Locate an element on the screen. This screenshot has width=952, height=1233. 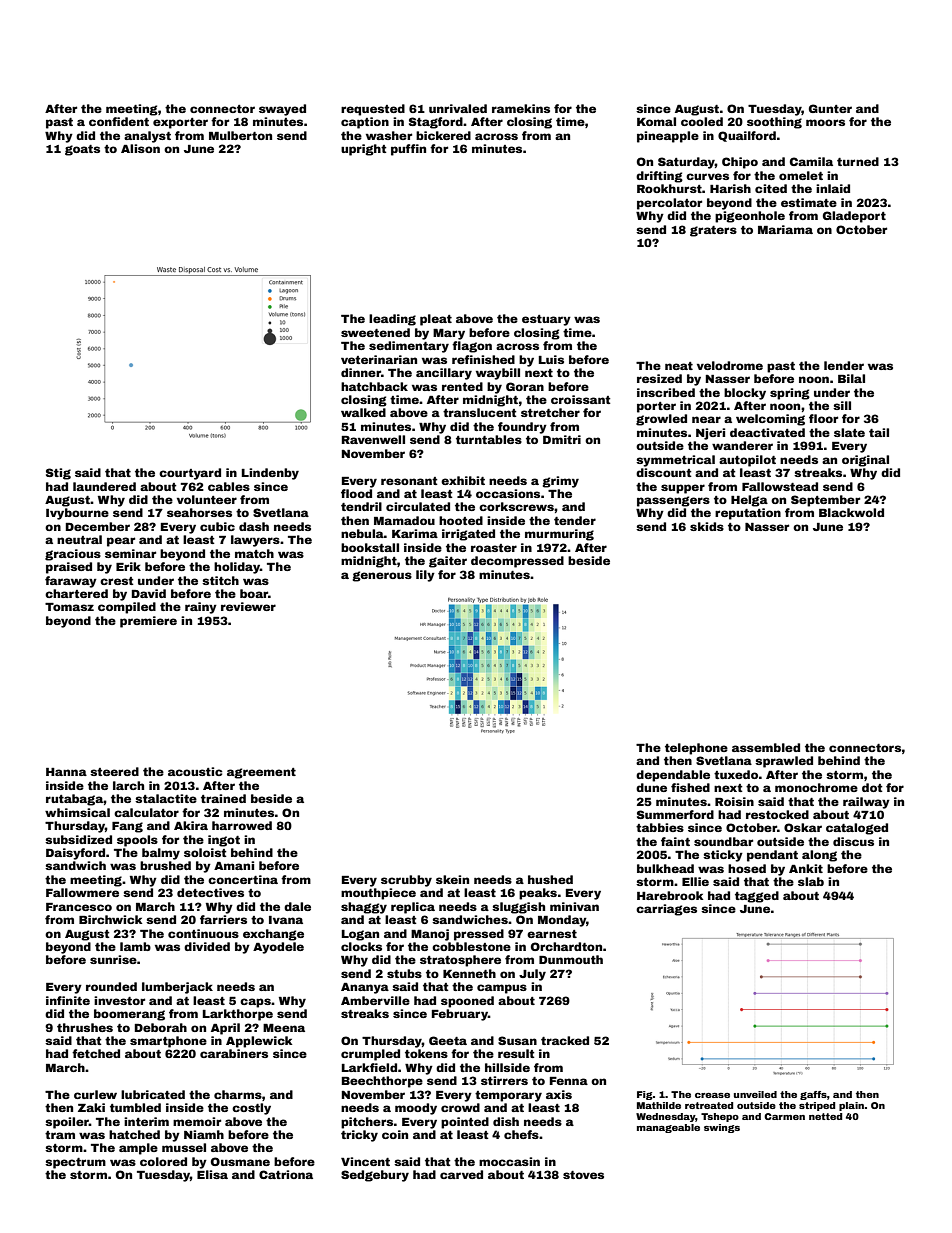
goats is located at coordinates (82, 150).
